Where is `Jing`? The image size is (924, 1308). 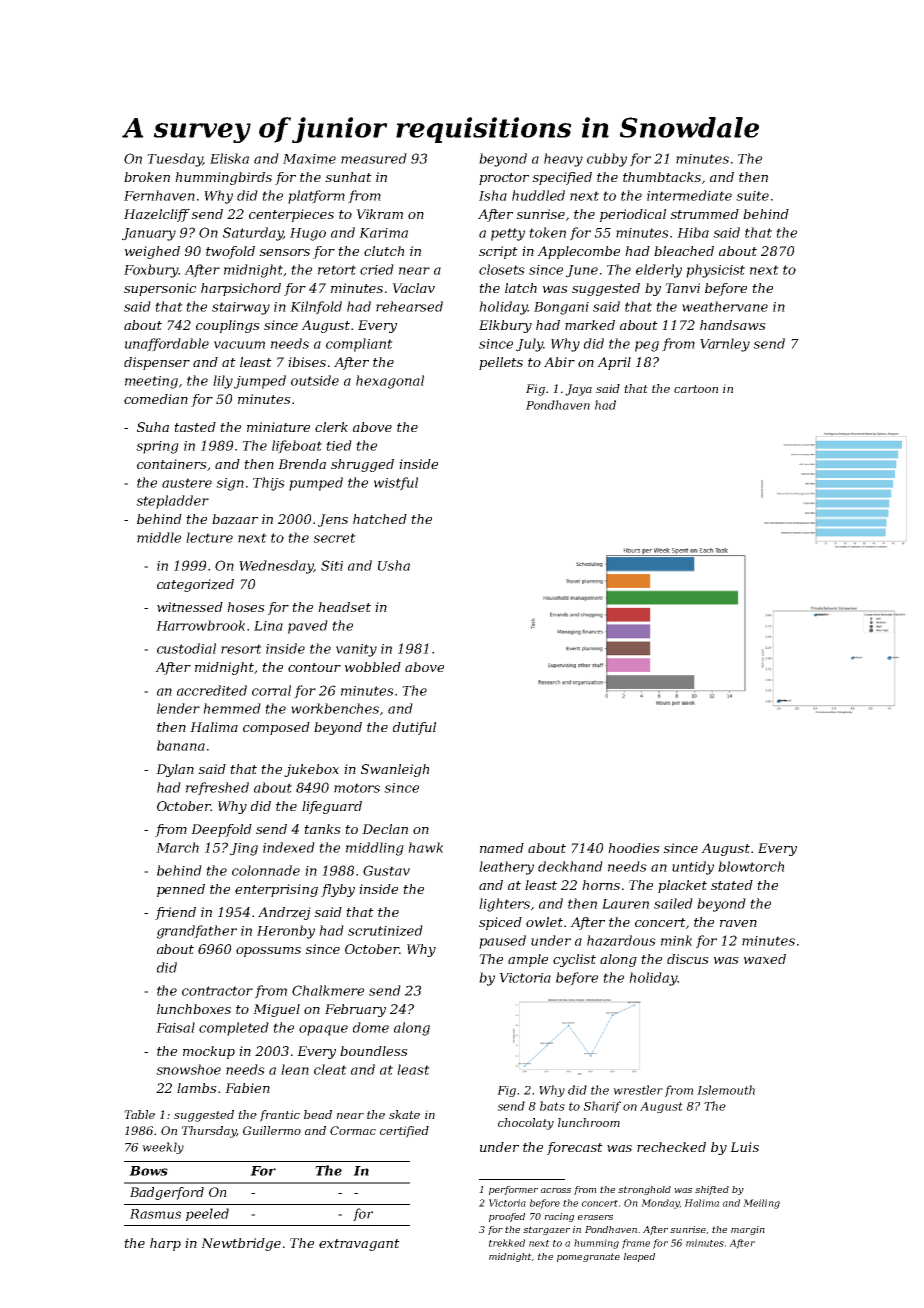 Jing is located at coordinates (244, 849).
